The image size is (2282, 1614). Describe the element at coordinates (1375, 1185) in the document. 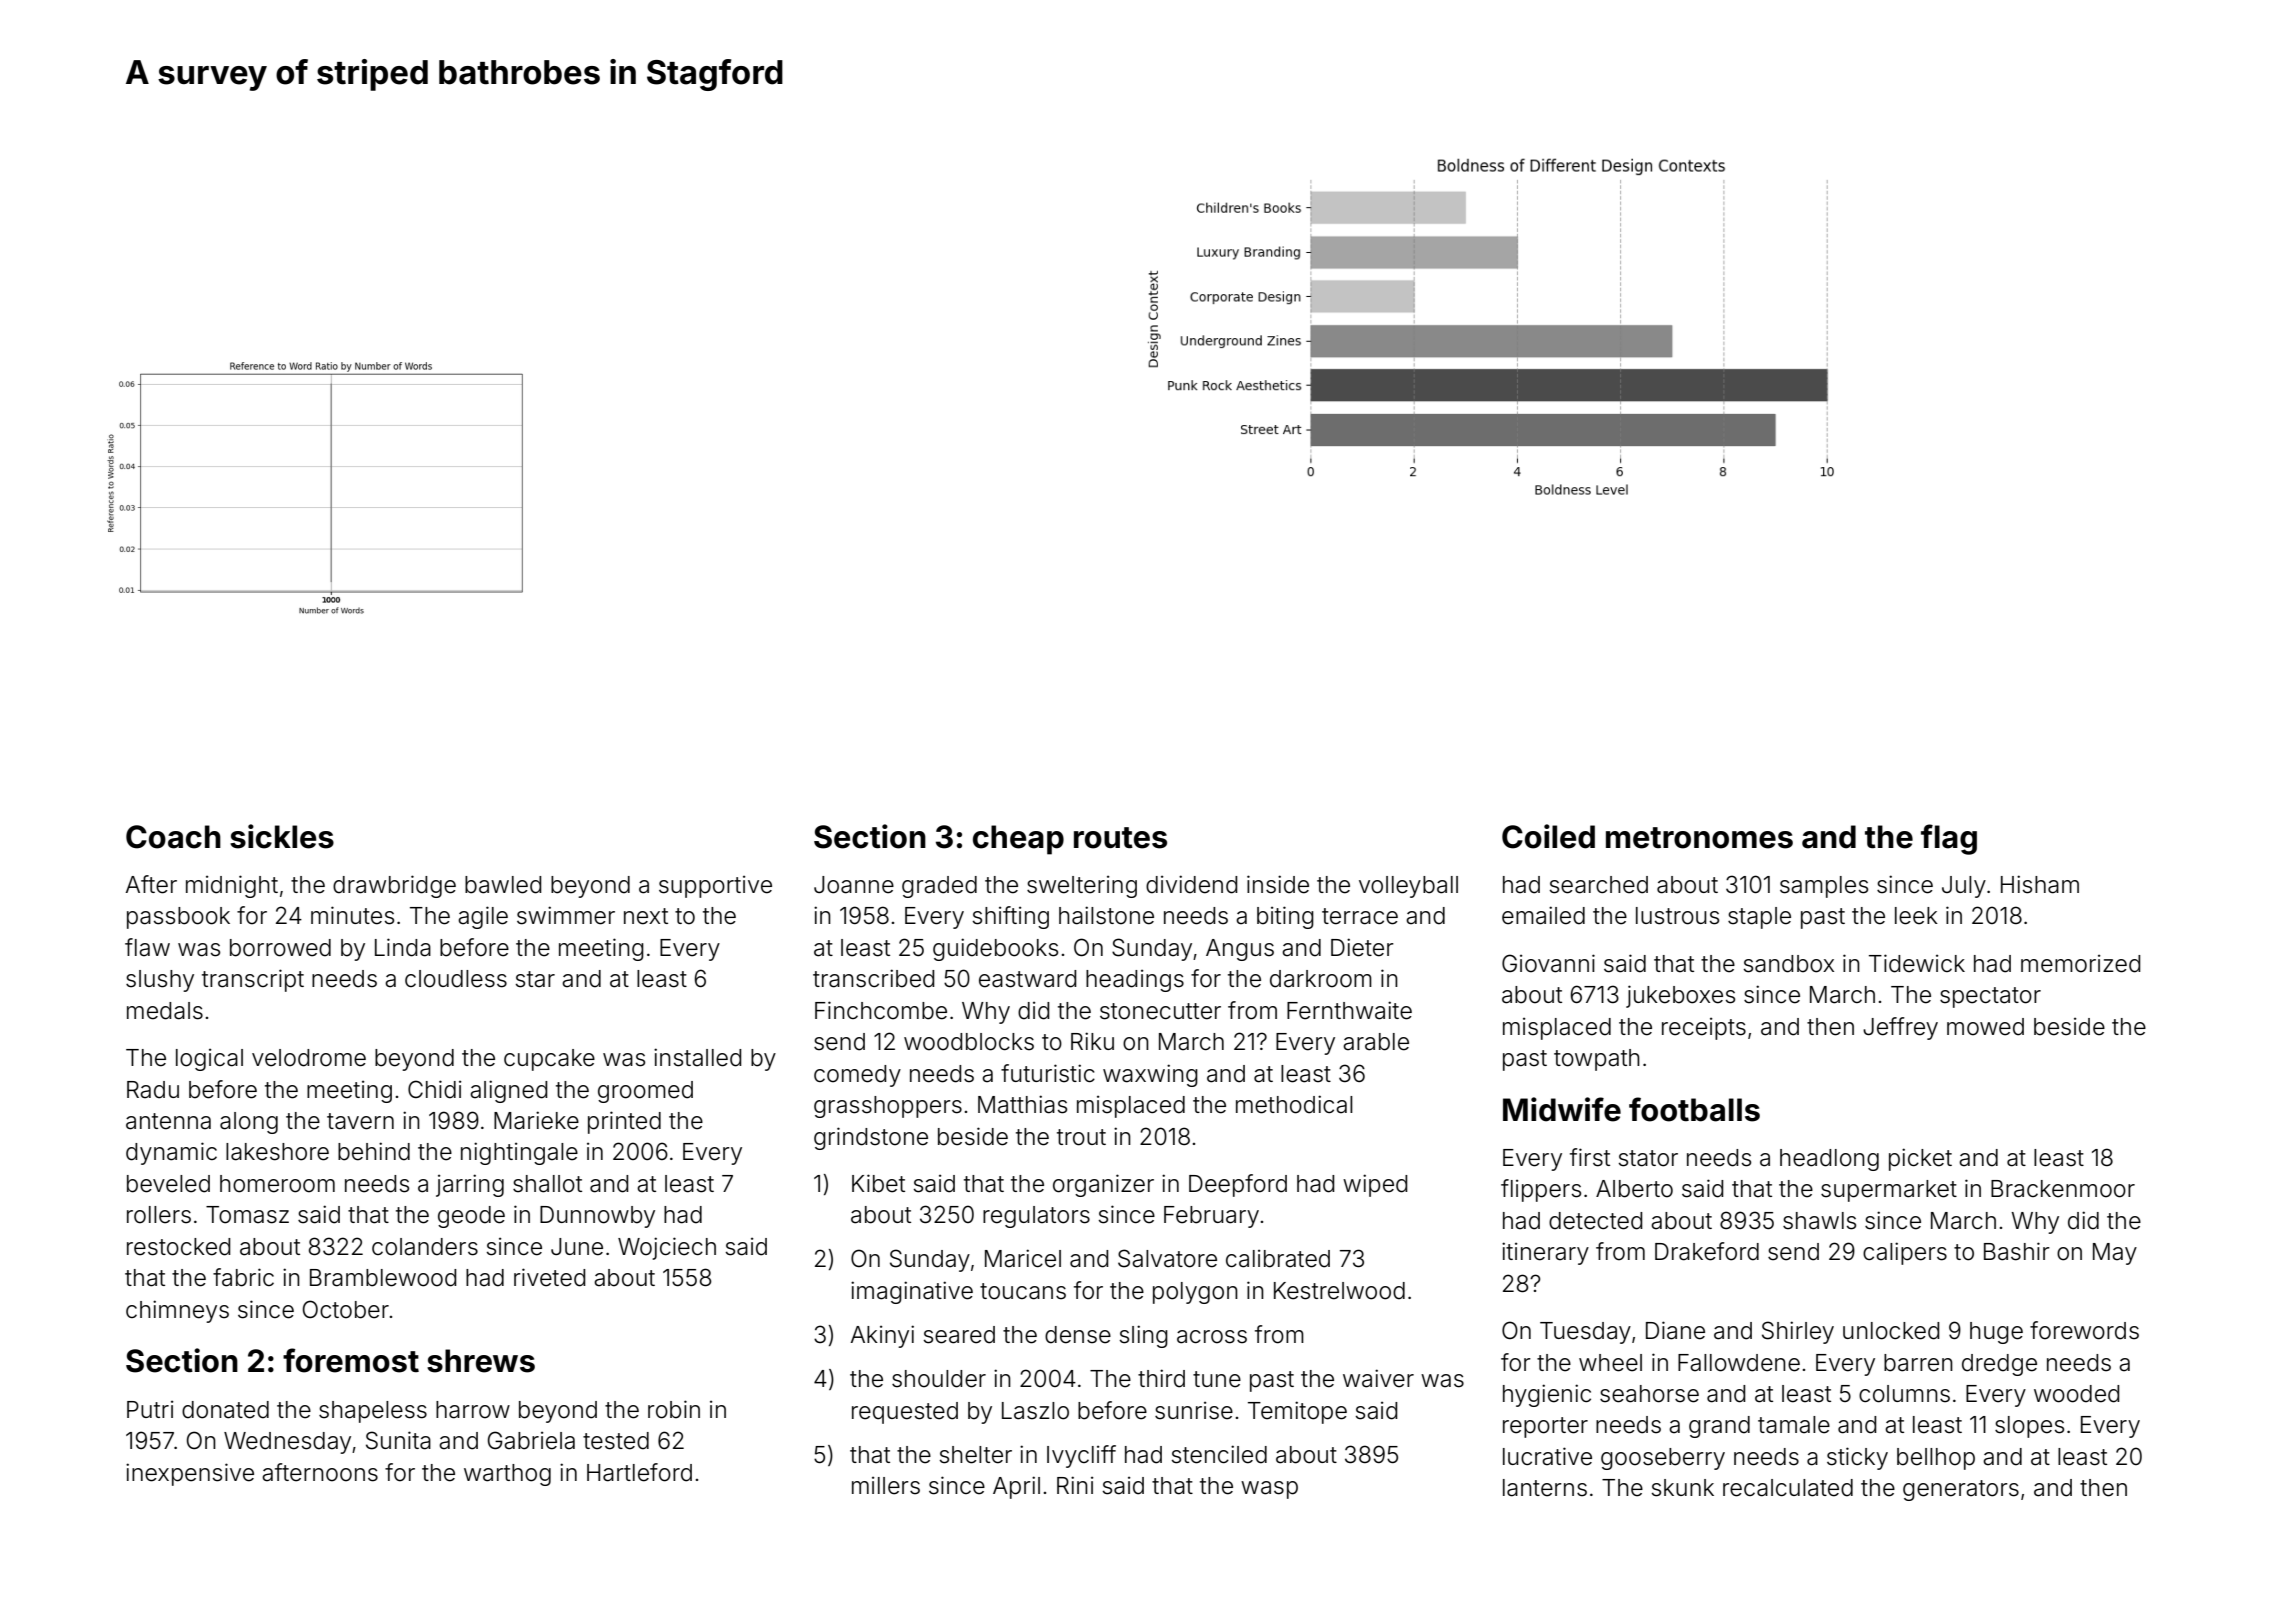

I see `wiped` at that location.
